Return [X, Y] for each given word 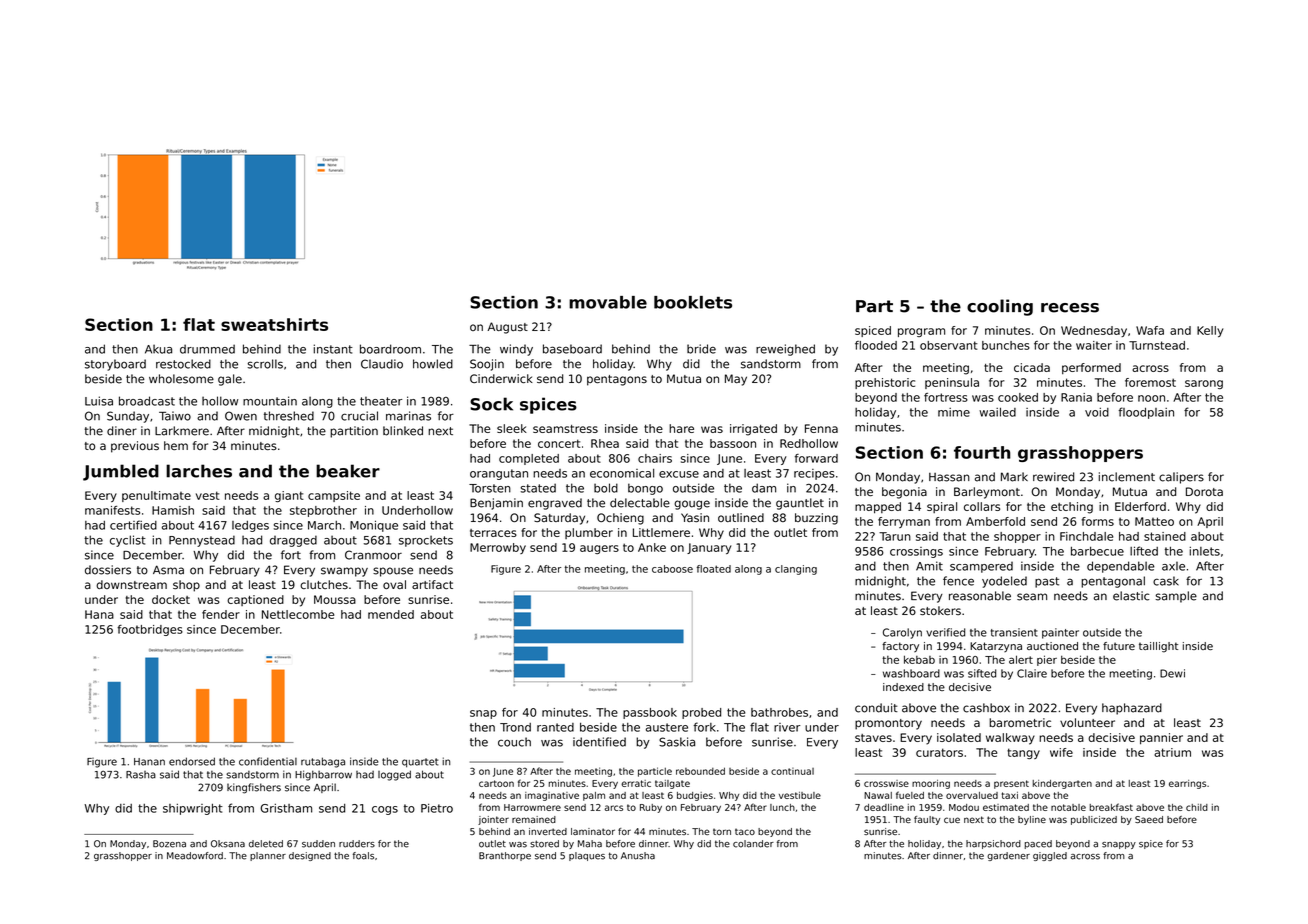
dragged [293, 541]
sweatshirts [274, 324]
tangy [1023, 753]
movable [608, 302]
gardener [1008, 856]
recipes [814, 474]
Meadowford [195, 856]
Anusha [638, 856]
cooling [1000, 307]
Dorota [1204, 491]
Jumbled [121, 472]
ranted [555, 727]
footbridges [150, 630]
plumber [589, 533]
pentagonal [1113, 582]
